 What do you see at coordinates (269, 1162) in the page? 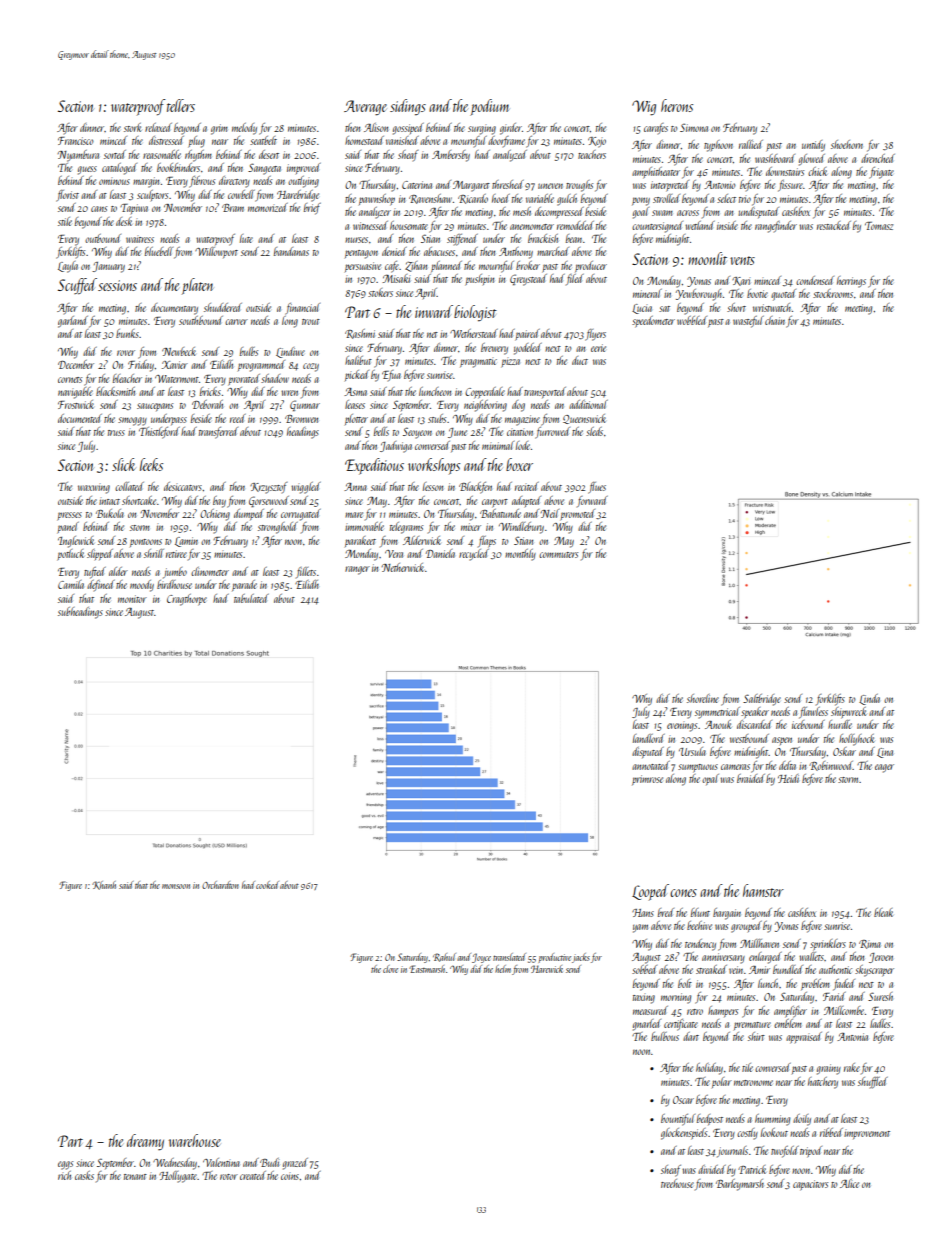
I see `Budi` at bounding box center [269, 1162].
